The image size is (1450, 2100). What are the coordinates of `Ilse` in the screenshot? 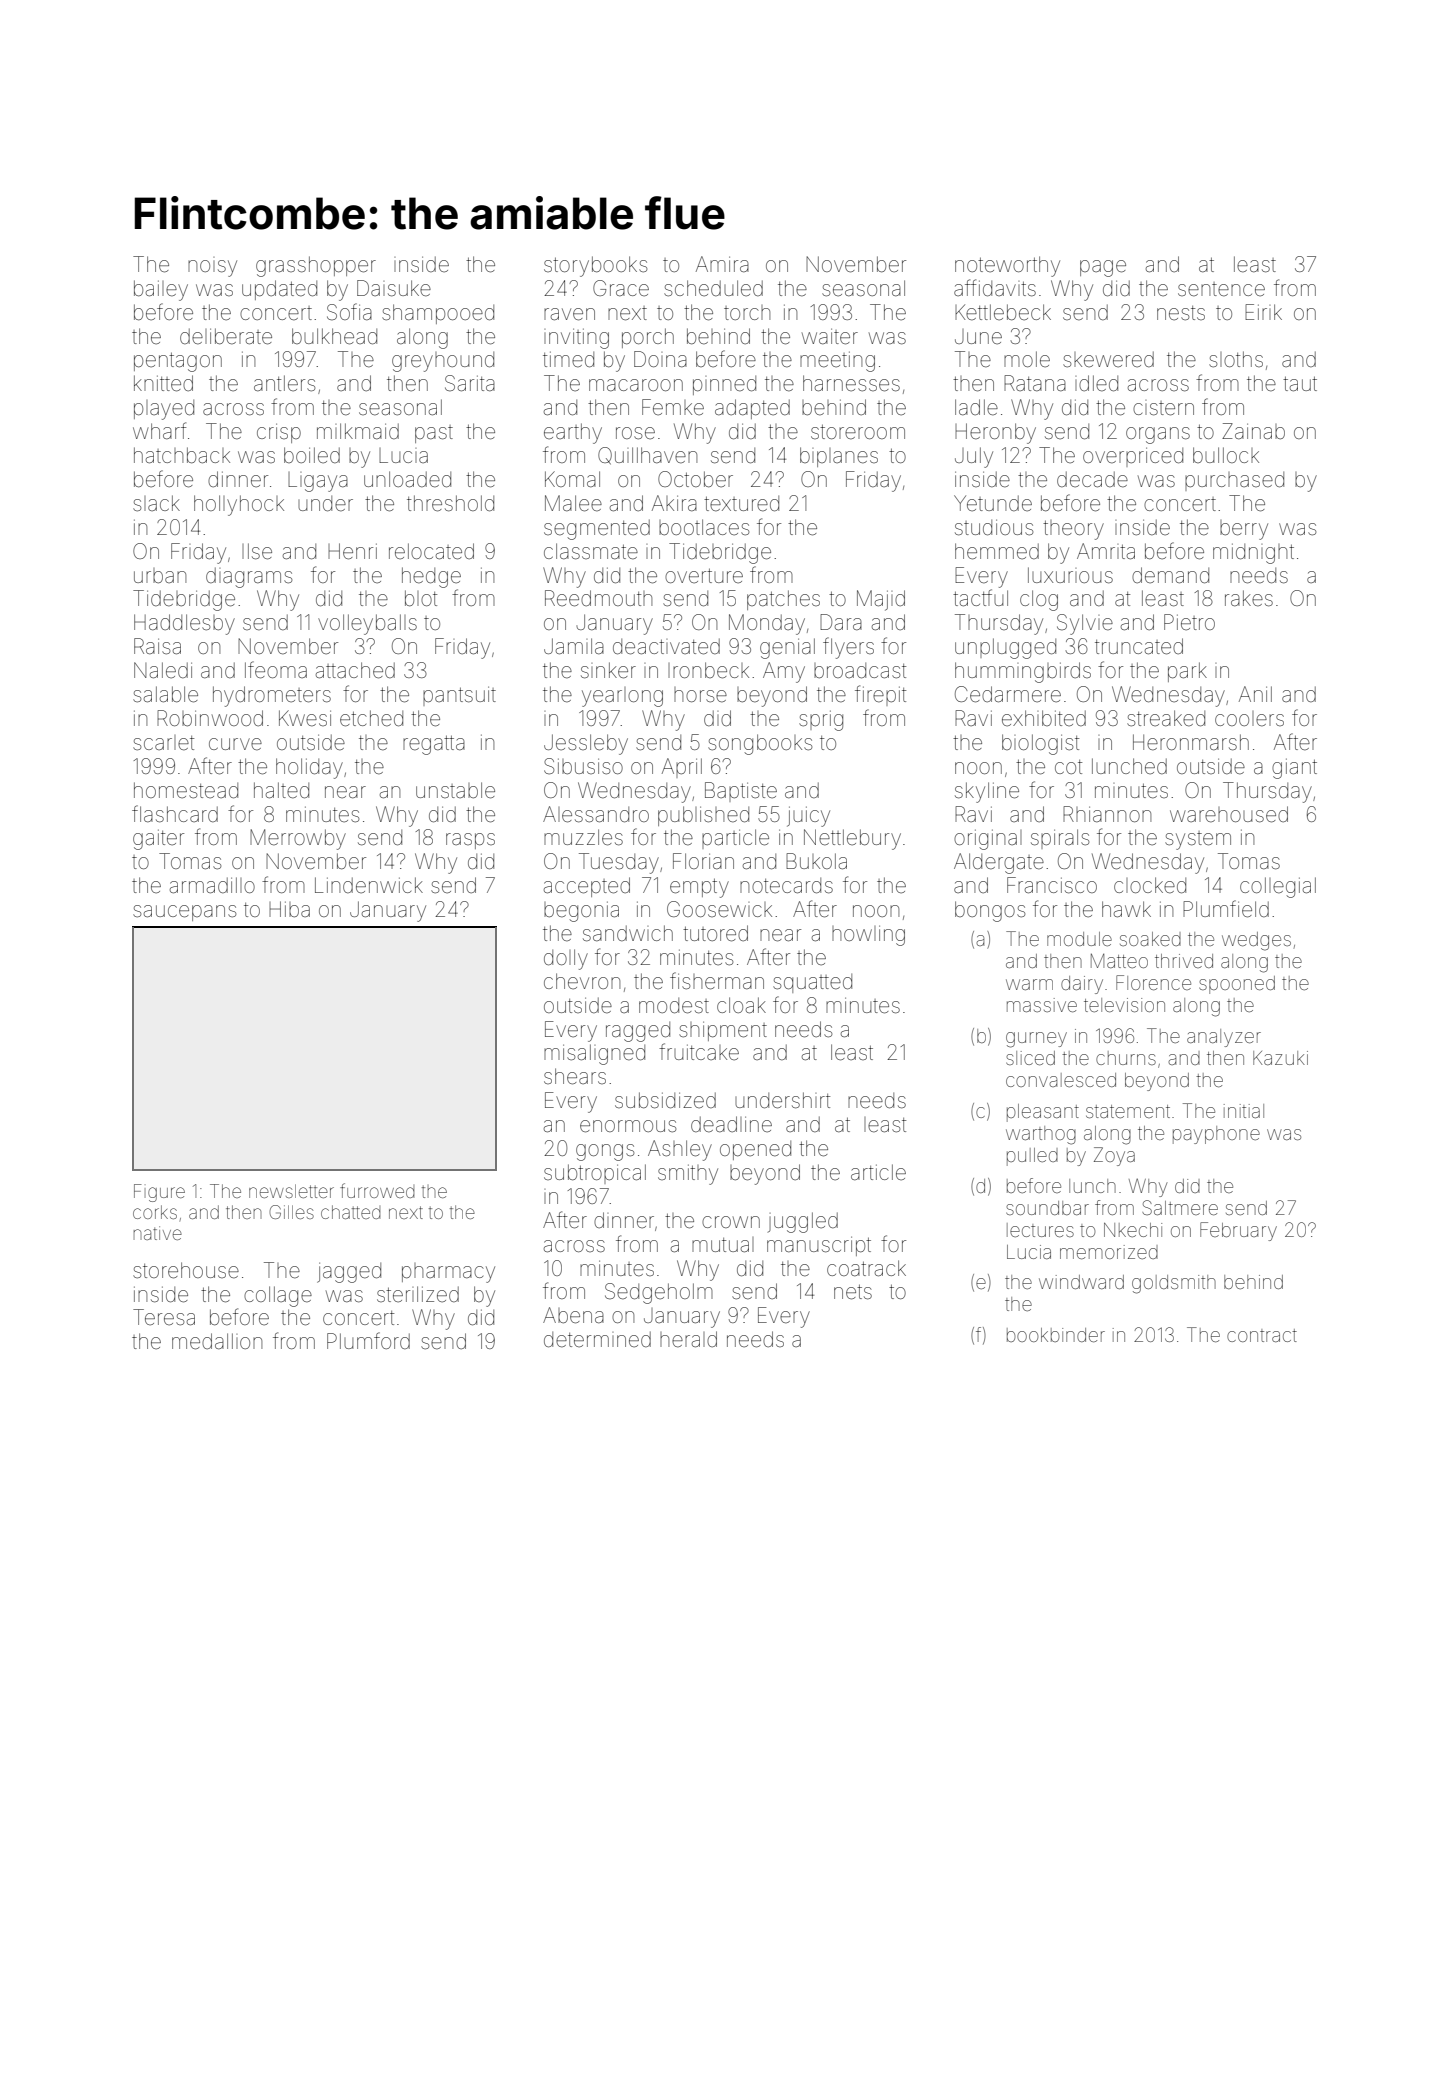 It's located at (257, 551).
